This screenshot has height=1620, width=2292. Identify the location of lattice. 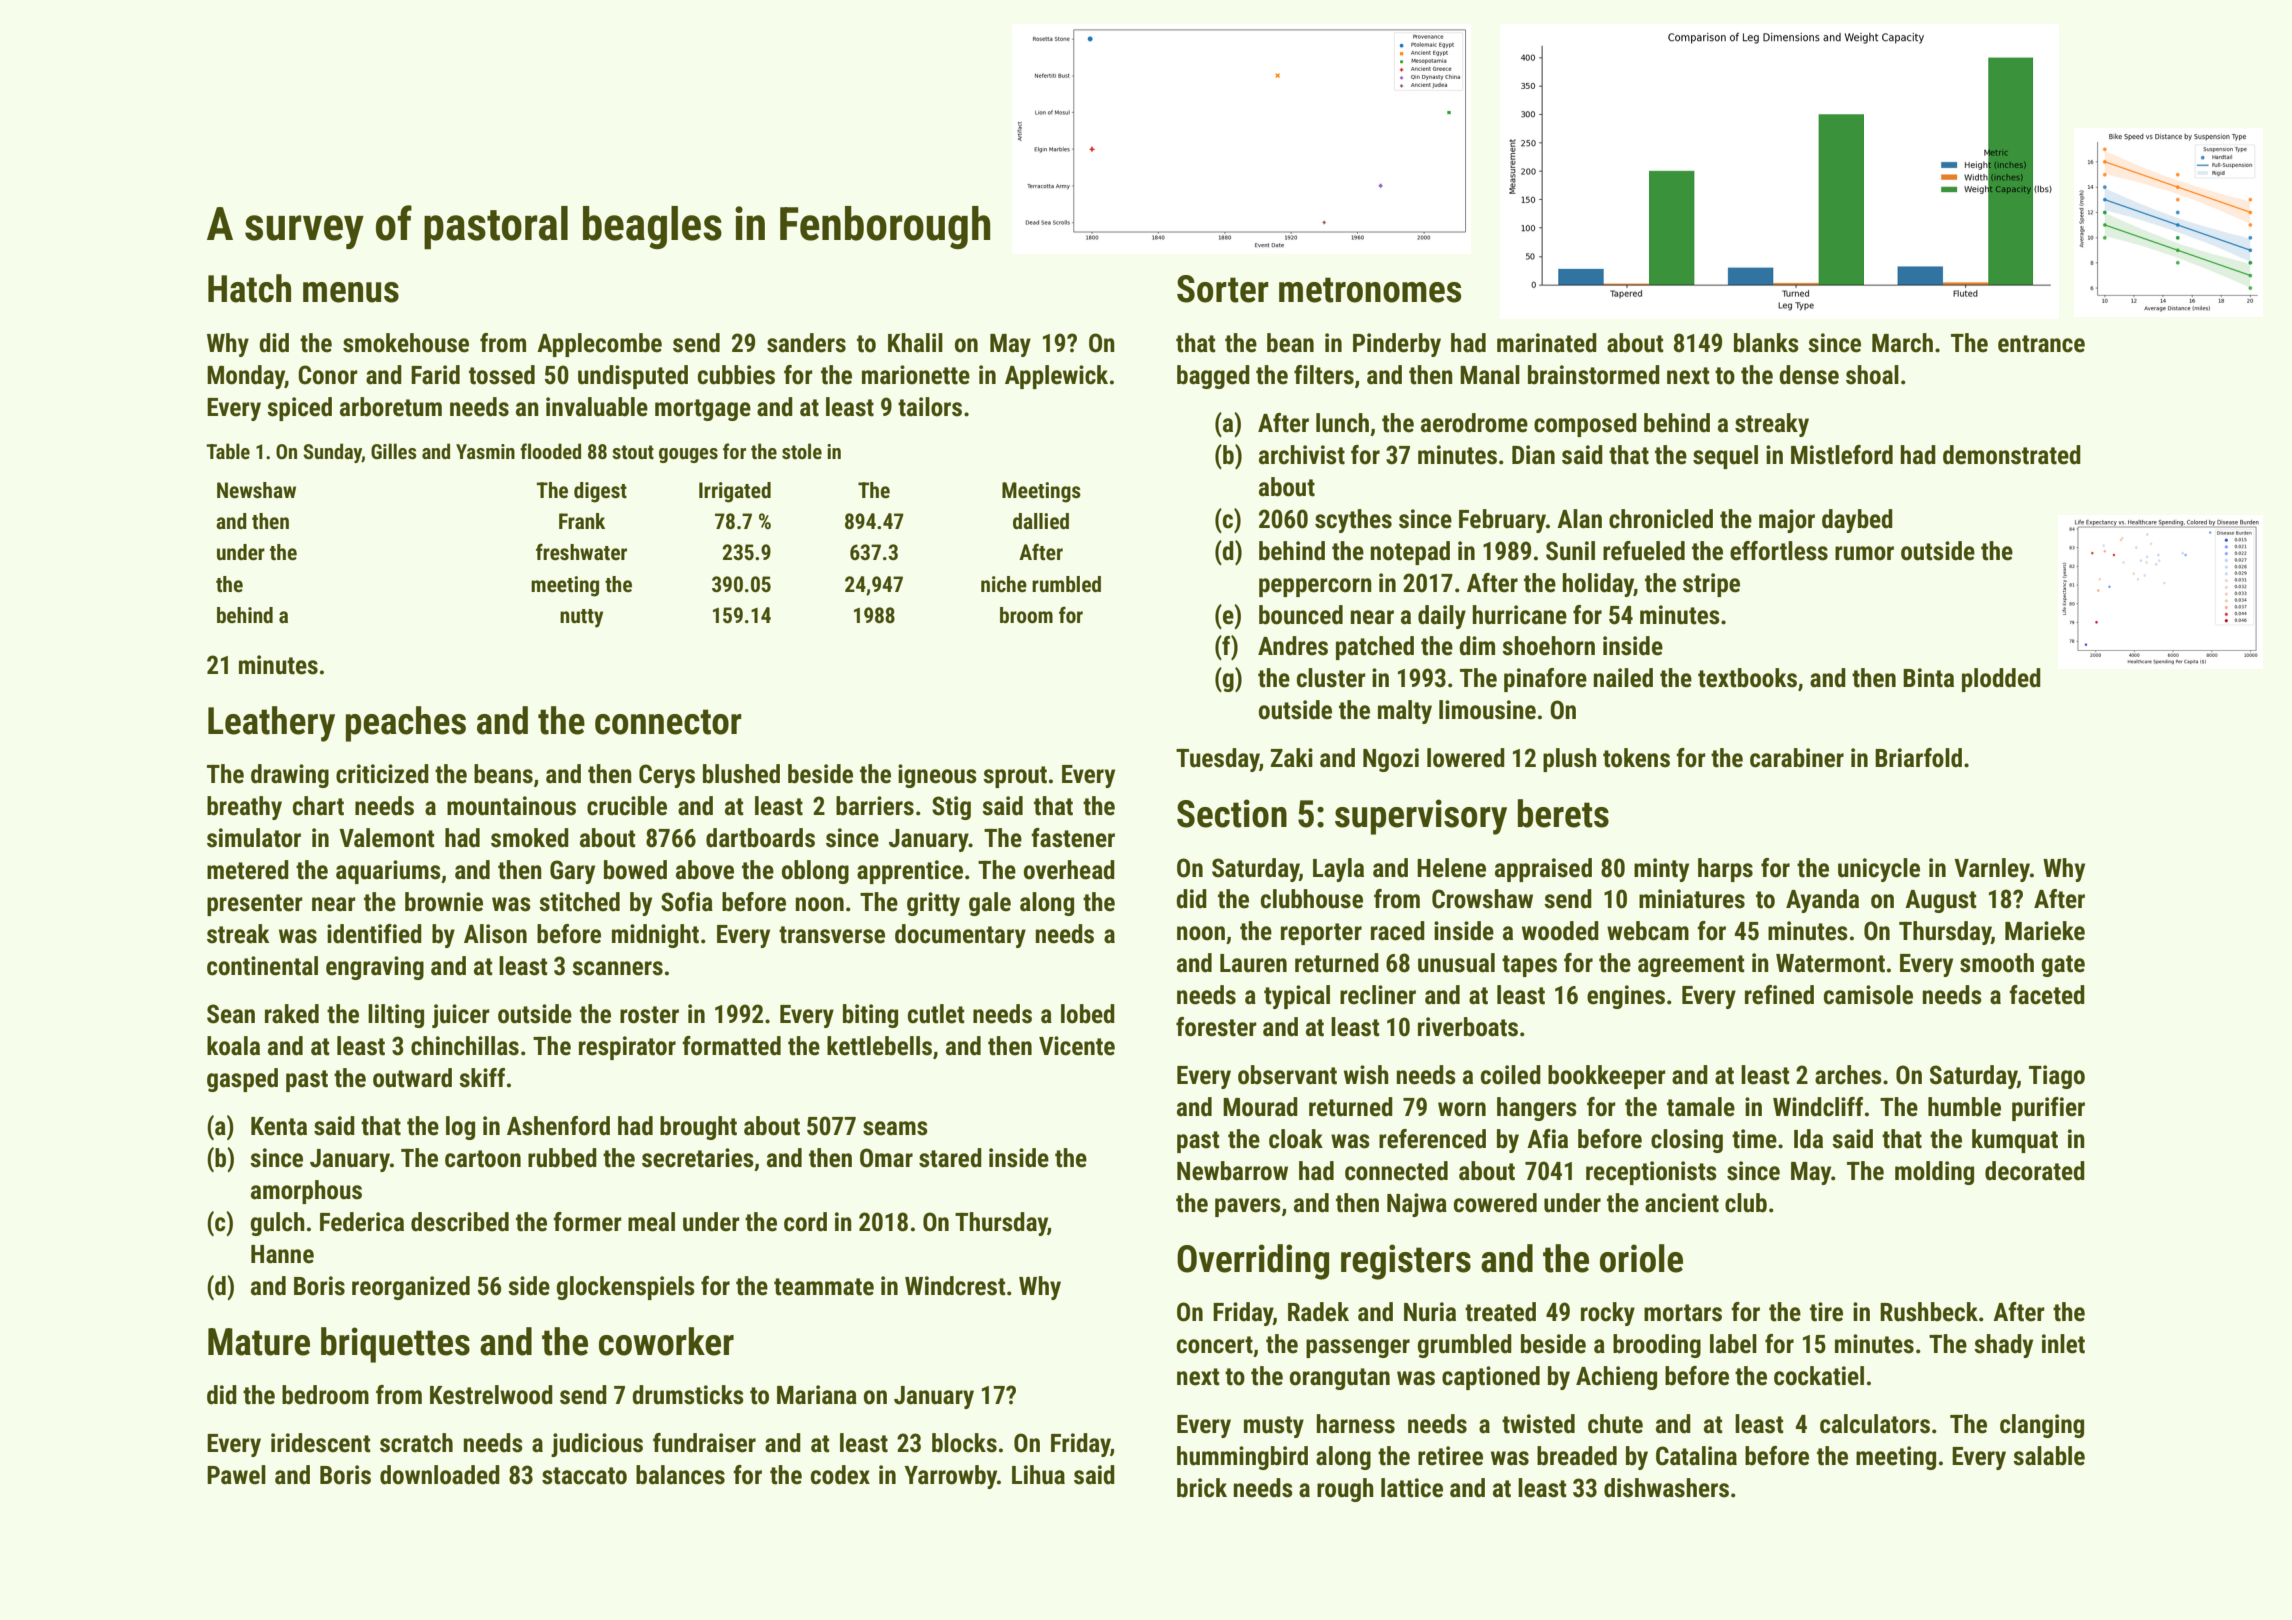
(1412, 1488).
